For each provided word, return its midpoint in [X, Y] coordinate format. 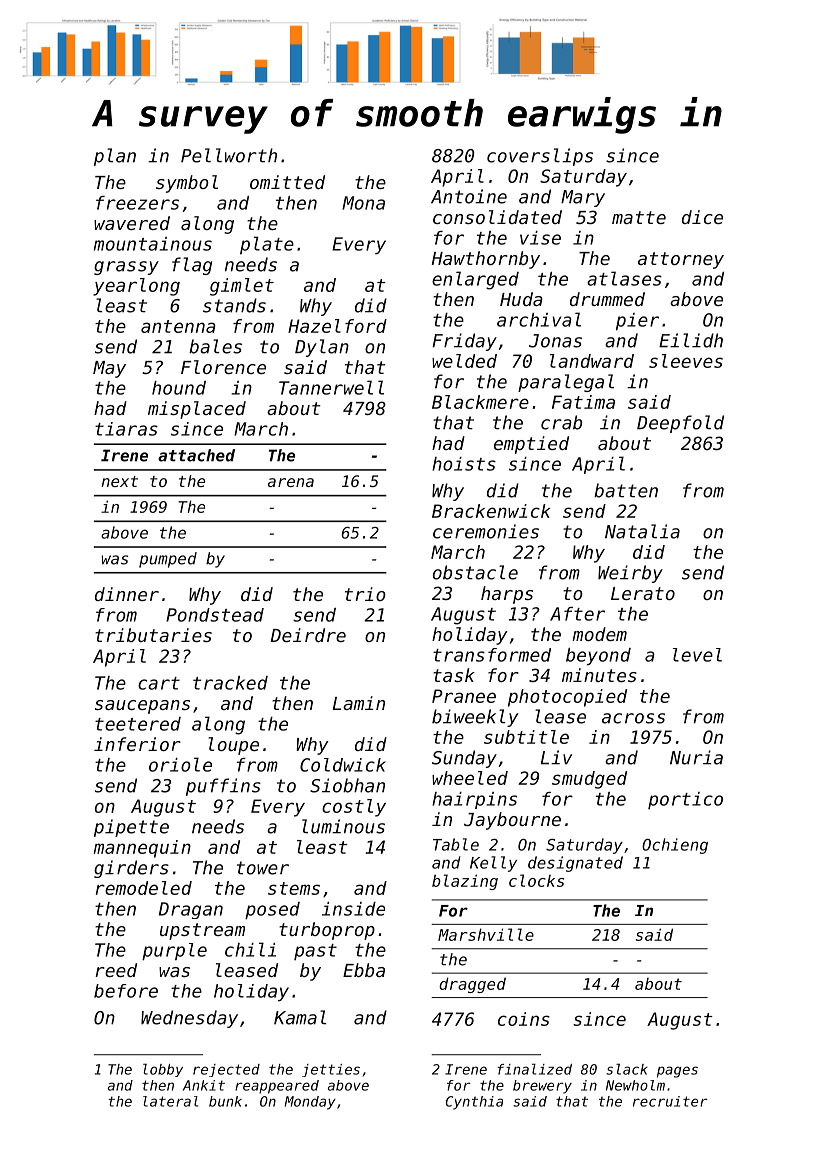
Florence [223, 367]
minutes [599, 675]
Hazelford [337, 326]
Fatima [583, 402]
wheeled [470, 778]
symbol [187, 184]
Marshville [486, 934]
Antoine [469, 196]
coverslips [540, 157]
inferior [137, 744]
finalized [534, 1069]
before [126, 991]
